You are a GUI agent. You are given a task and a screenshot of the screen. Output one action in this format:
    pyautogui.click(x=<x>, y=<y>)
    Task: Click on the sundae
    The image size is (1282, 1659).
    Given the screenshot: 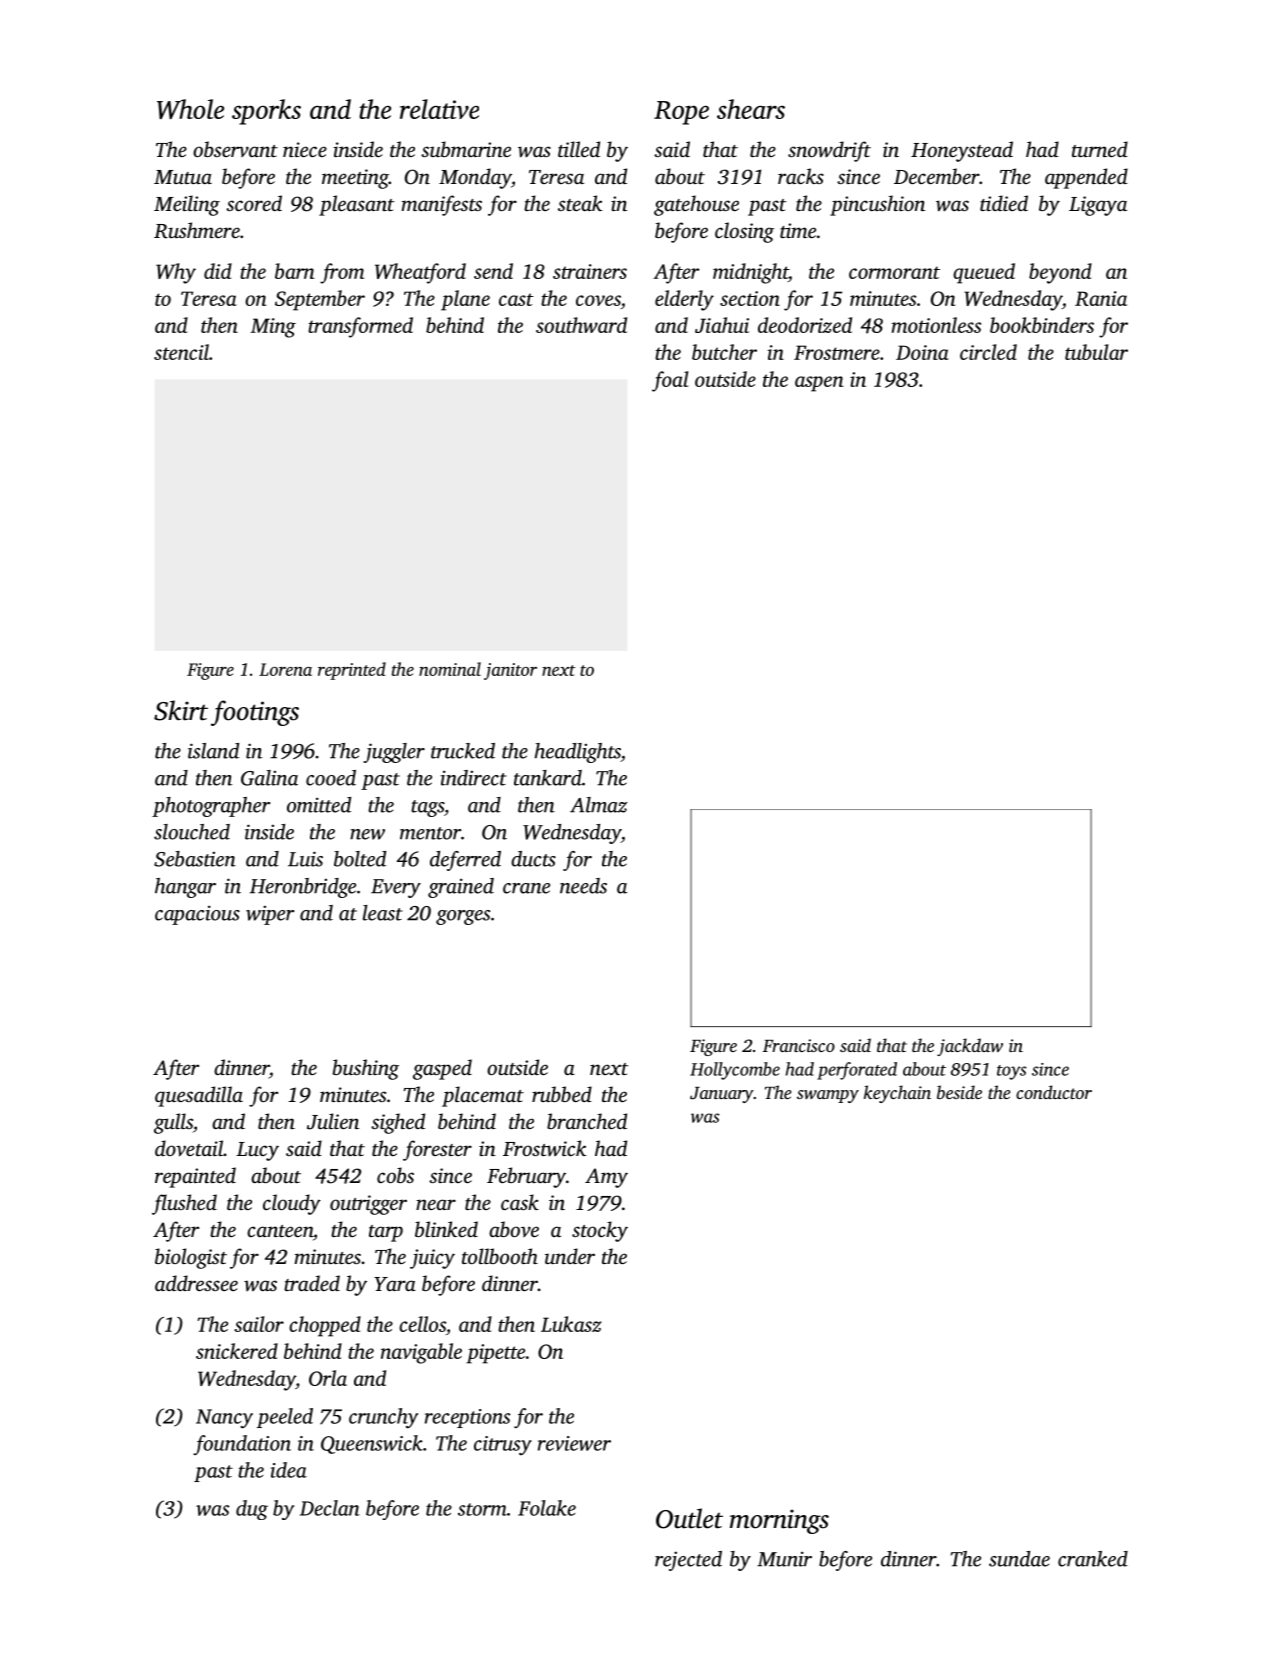 What is the action you would take?
    pyautogui.click(x=1019, y=1559)
